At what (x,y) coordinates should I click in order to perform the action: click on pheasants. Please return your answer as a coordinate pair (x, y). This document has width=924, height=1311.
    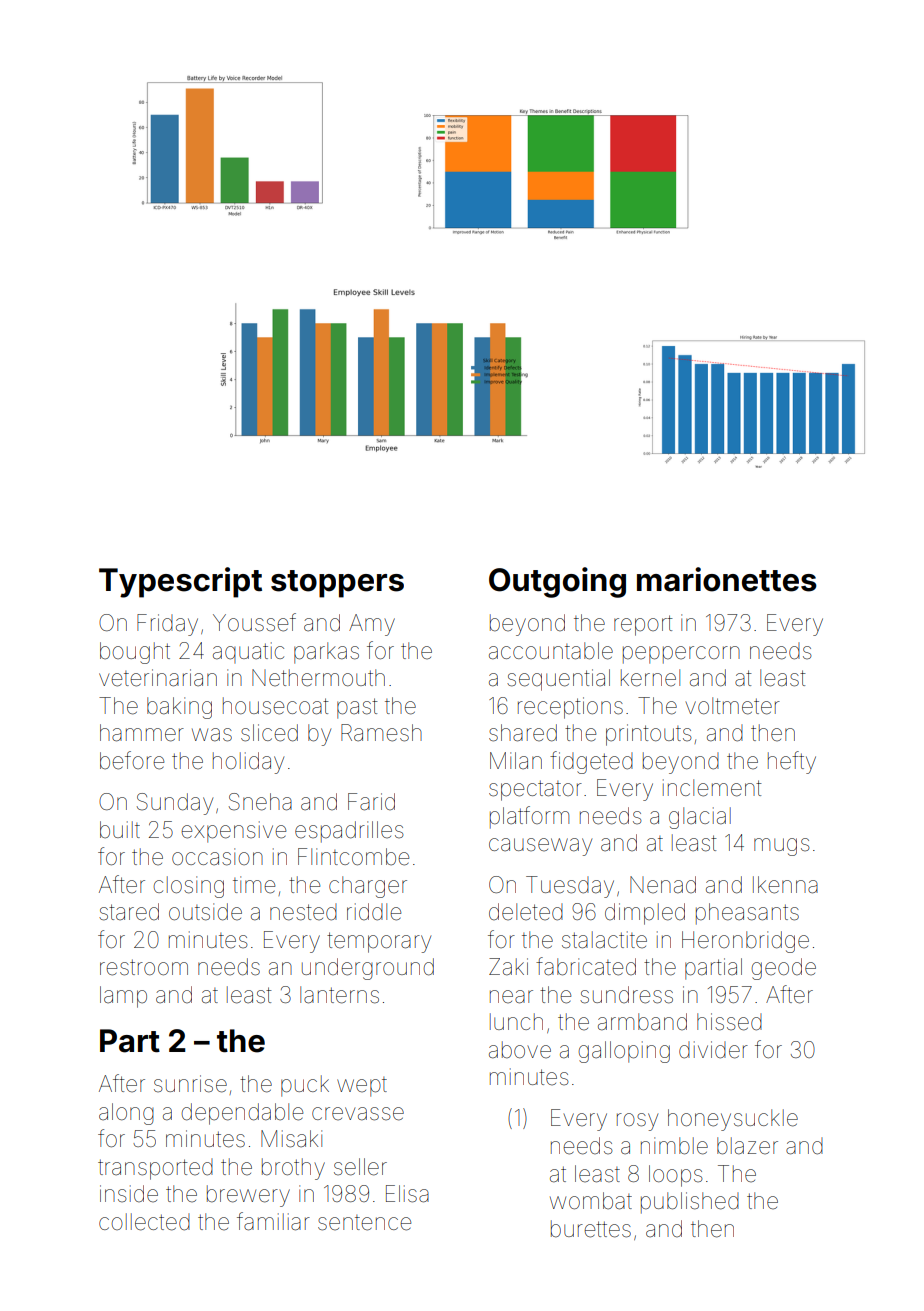
    Looking at the image, I should click on (747, 914).
